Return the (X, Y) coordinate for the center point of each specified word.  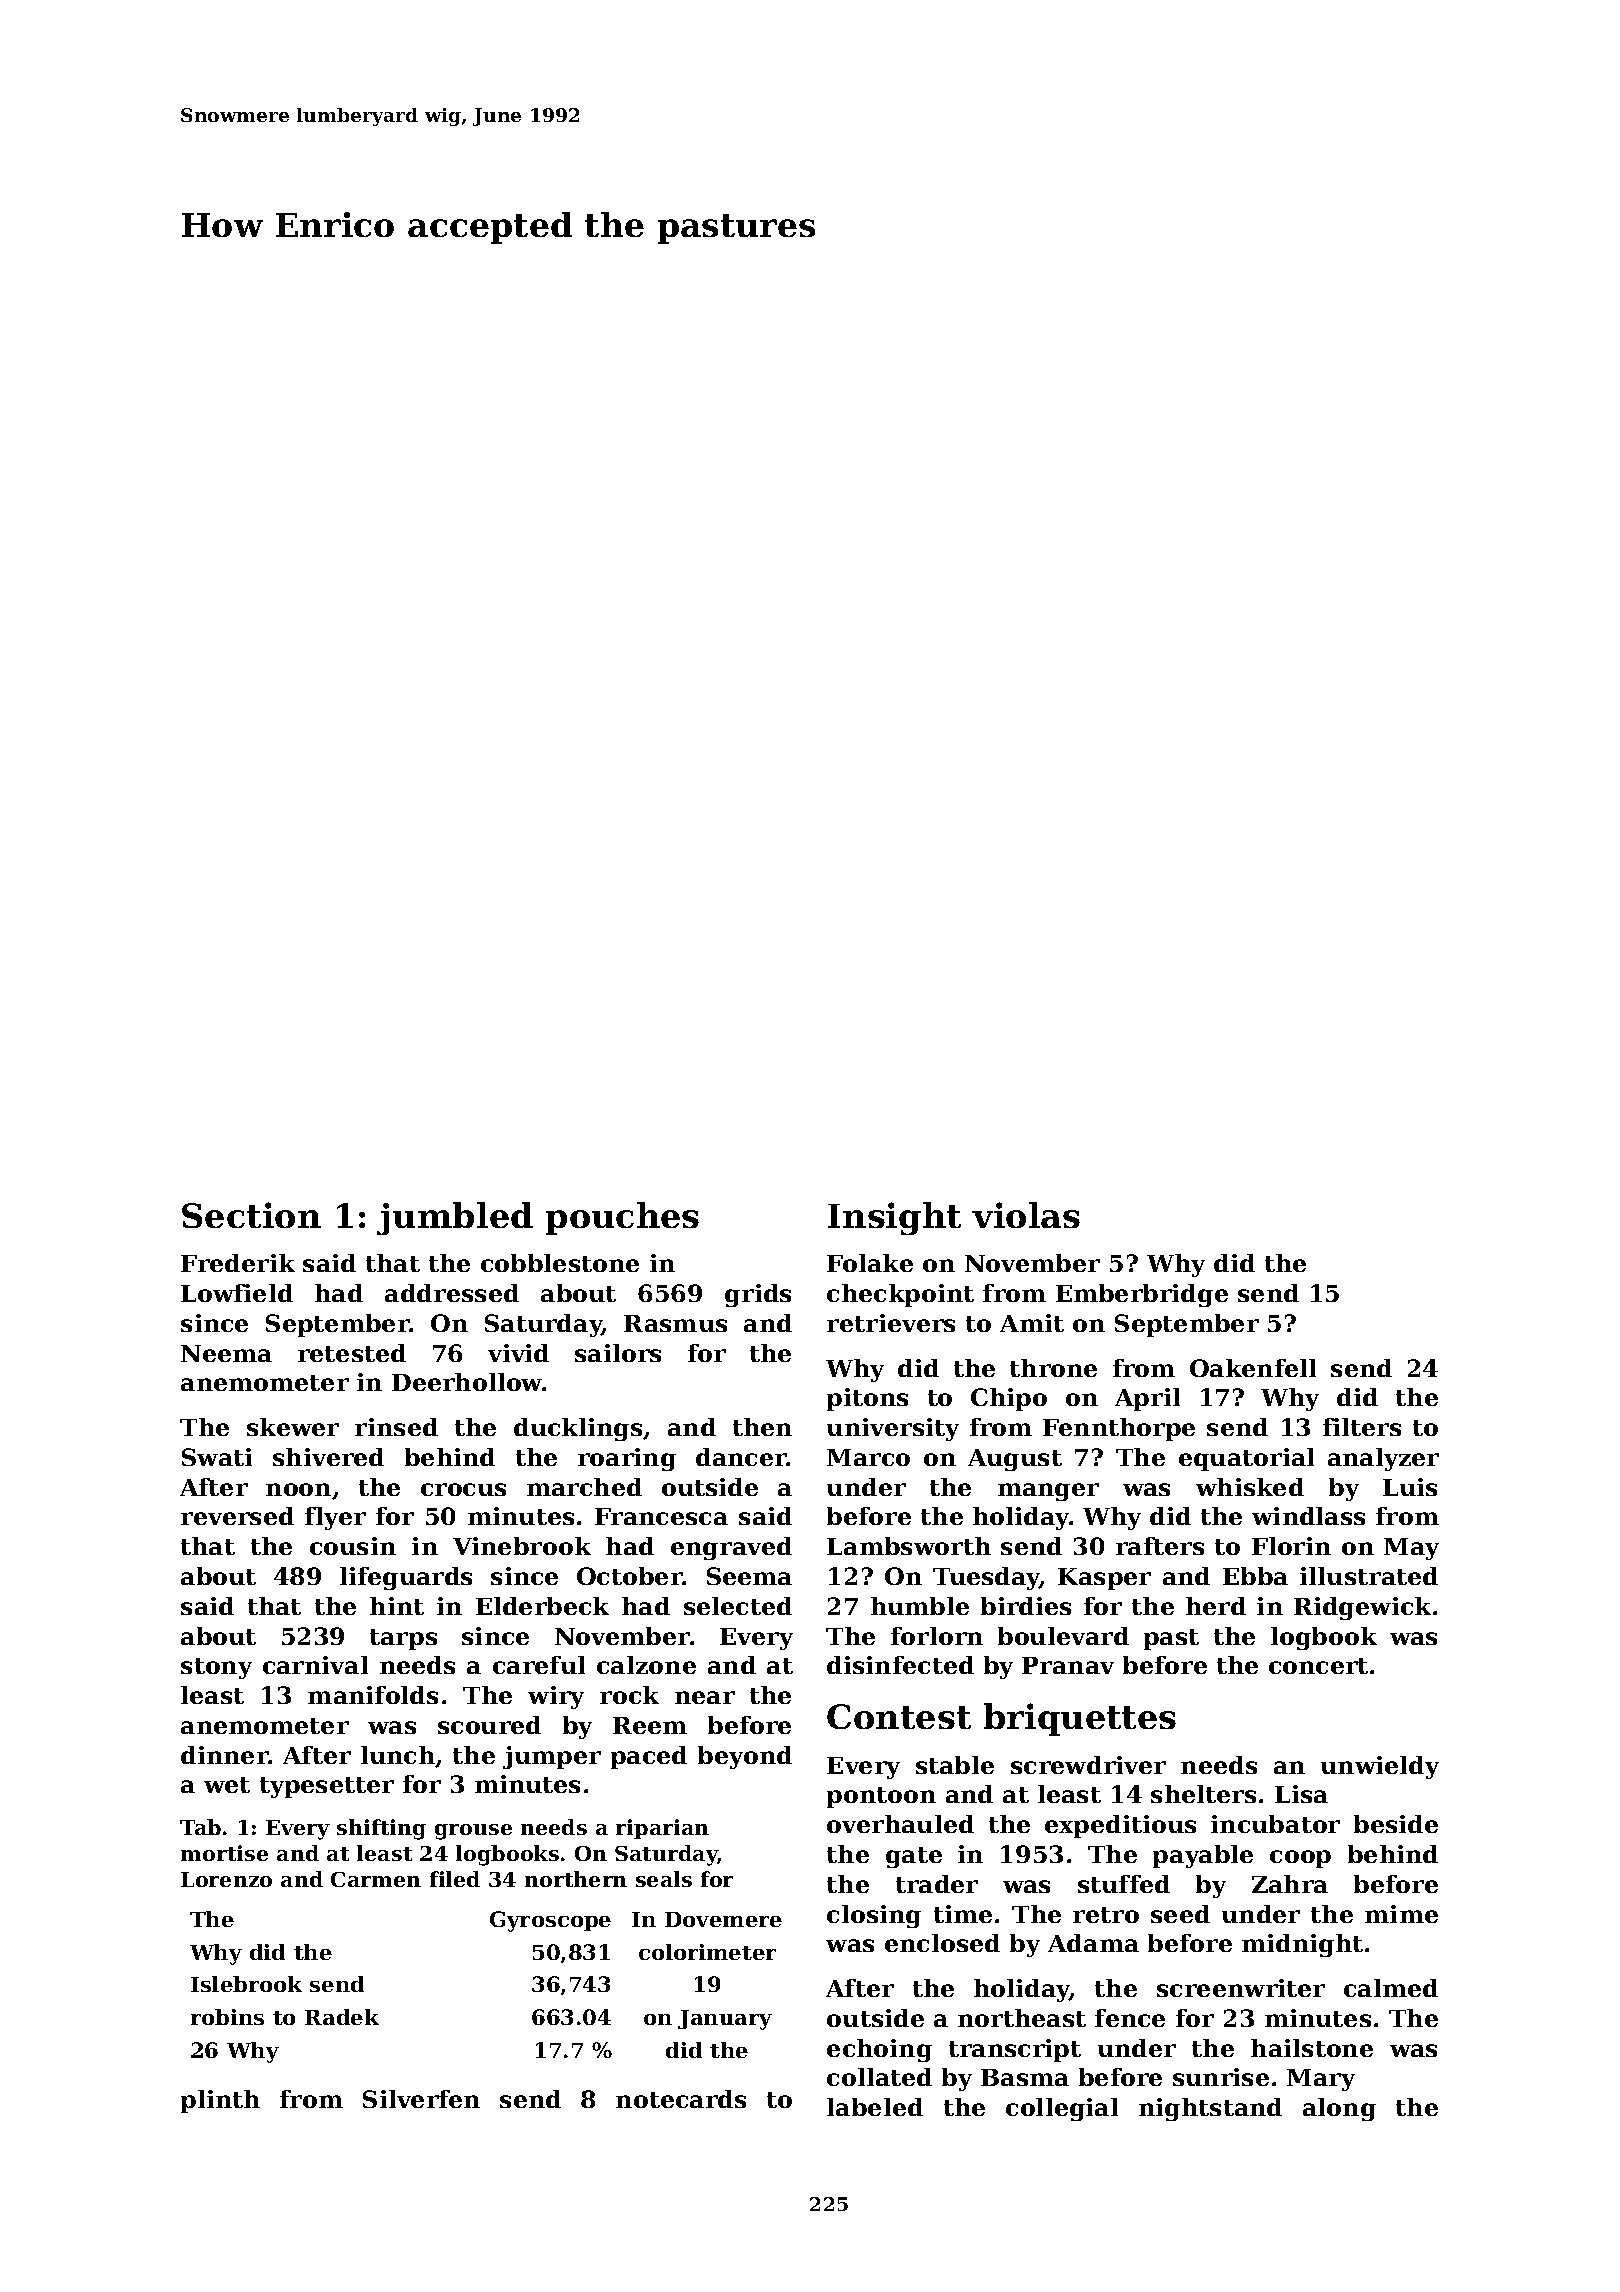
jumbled (455, 1218)
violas (1026, 1215)
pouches (622, 1218)
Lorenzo (226, 1879)
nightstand (1210, 2109)
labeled (875, 2107)
